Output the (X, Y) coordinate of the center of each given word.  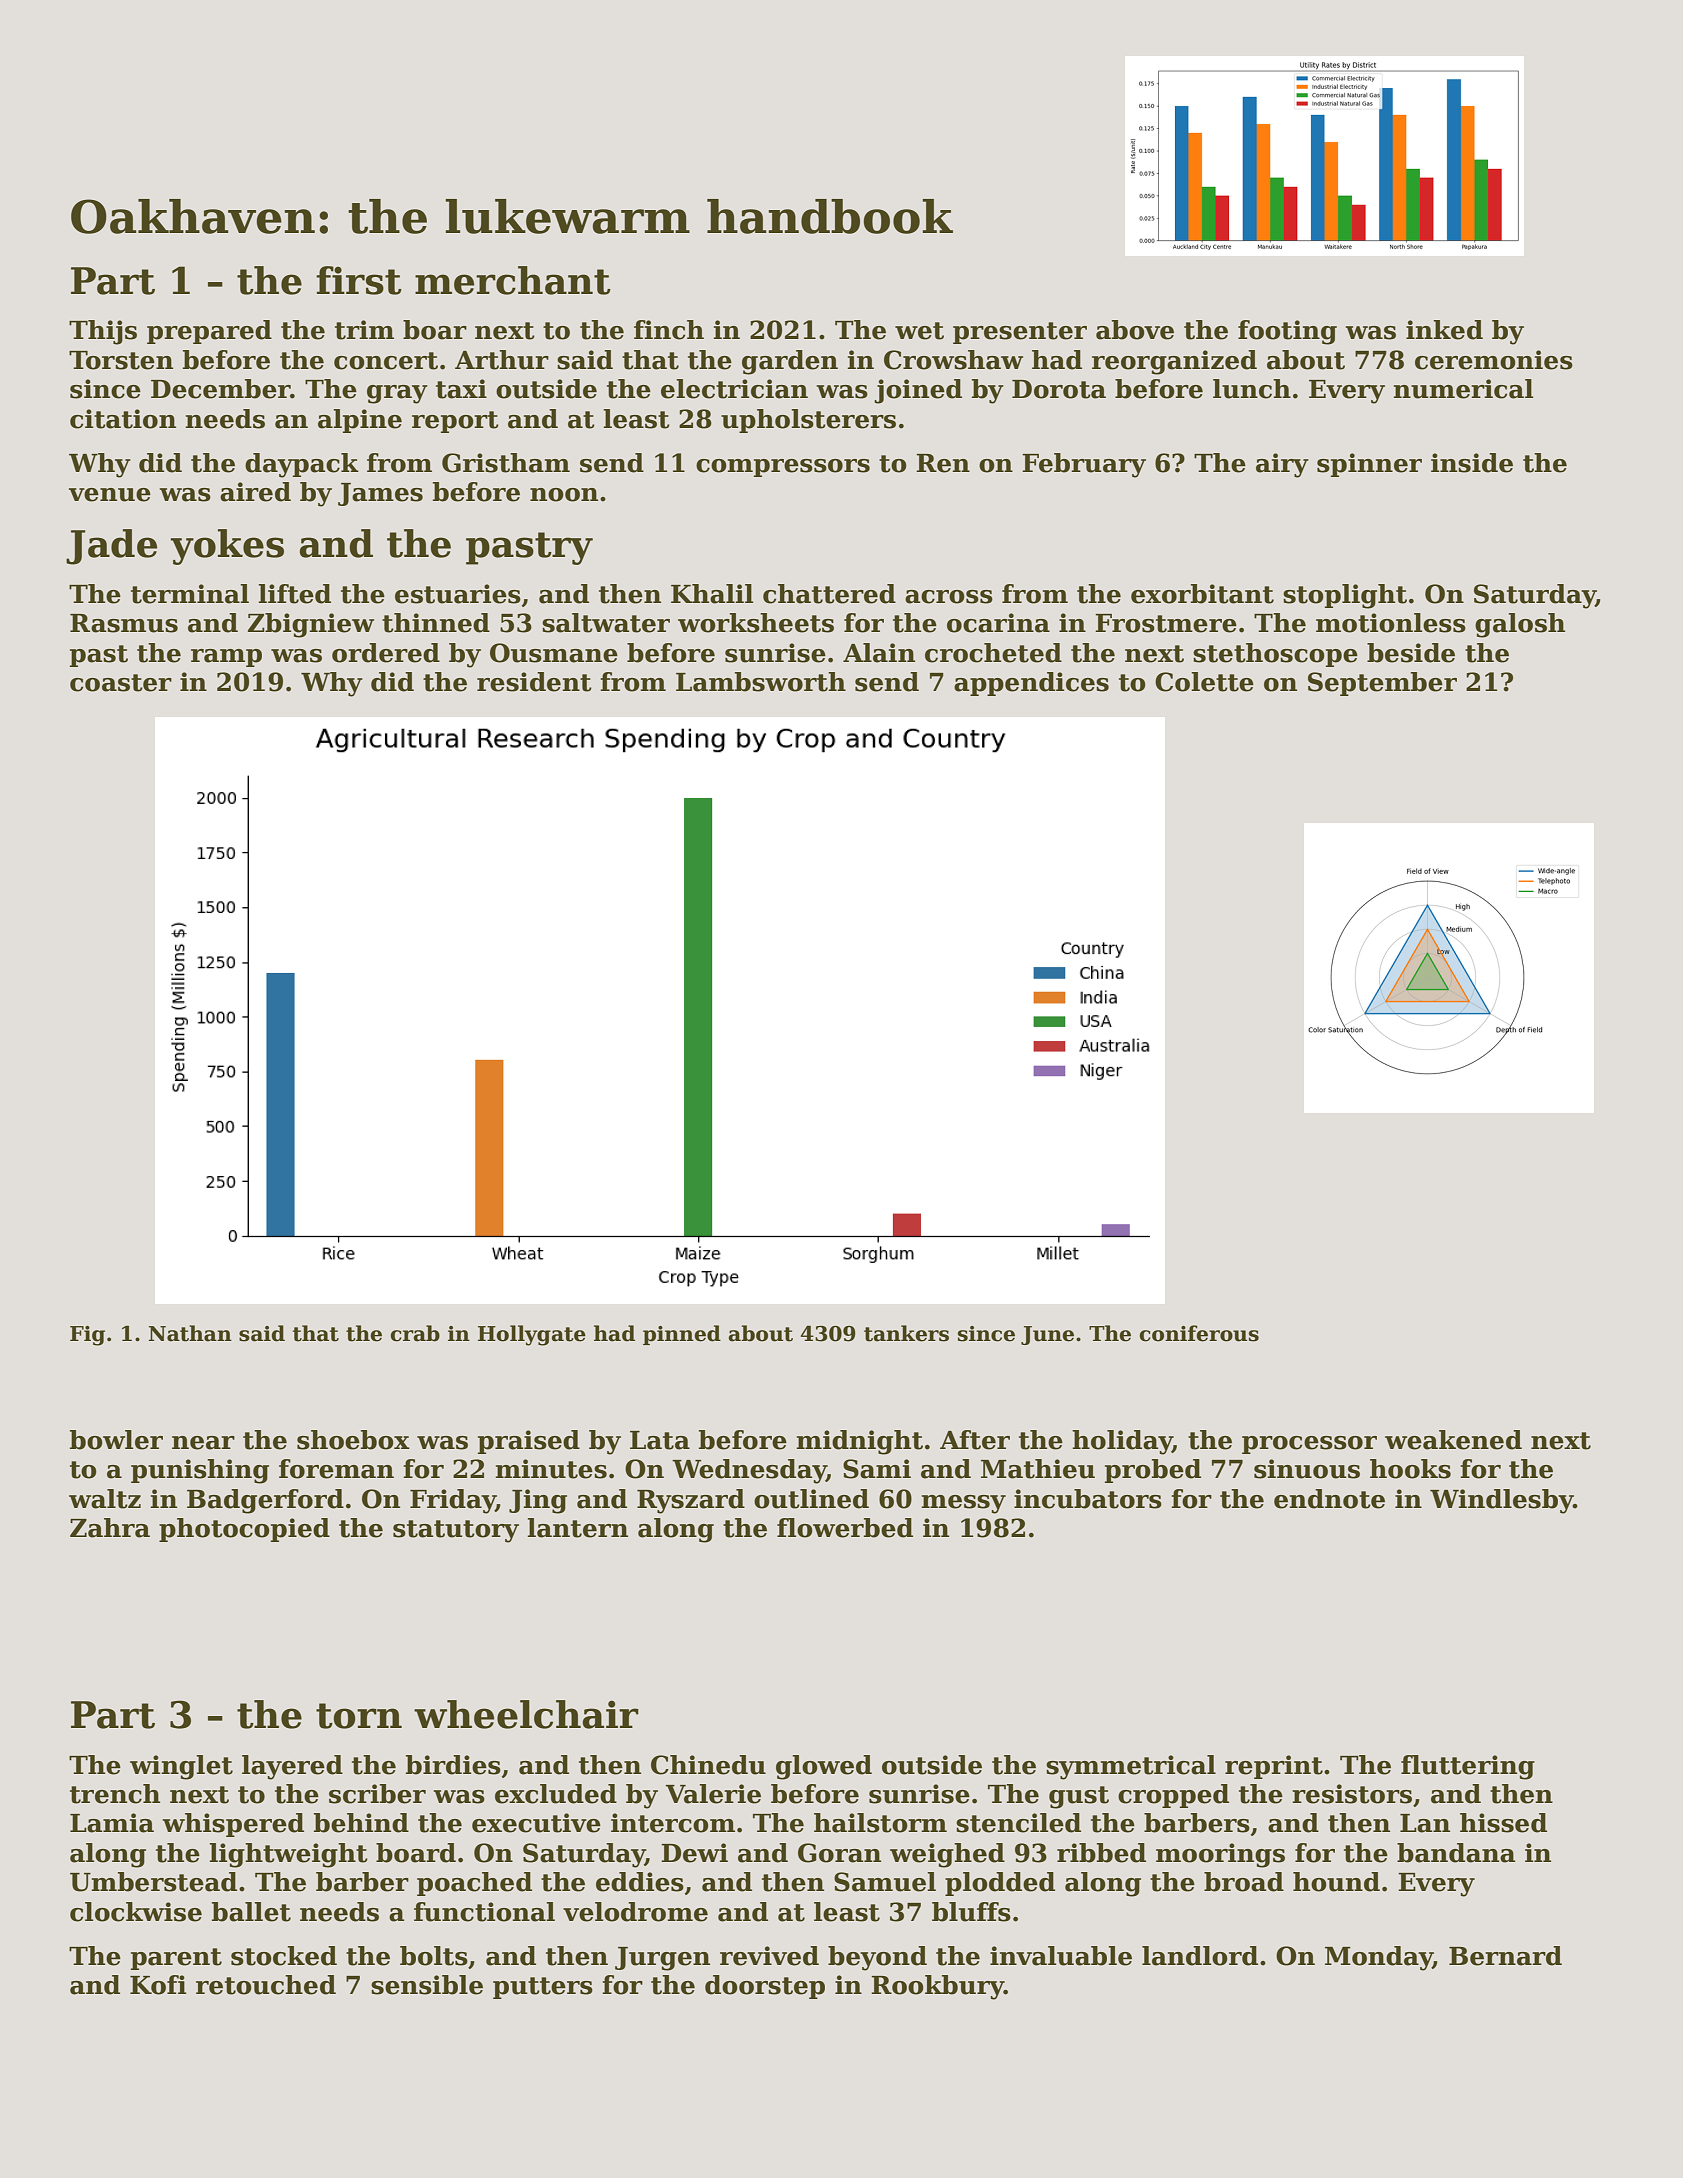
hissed (1503, 1823)
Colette (1204, 682)
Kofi (158, 1985)
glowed (824, 1767)
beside (1411, 653)
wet (919, 331)
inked (1444, 330)
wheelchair (526, 1714)
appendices (1031, 684)
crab (415, 1333)
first (359, 280)
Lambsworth (761, 682)
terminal (190, 594)
